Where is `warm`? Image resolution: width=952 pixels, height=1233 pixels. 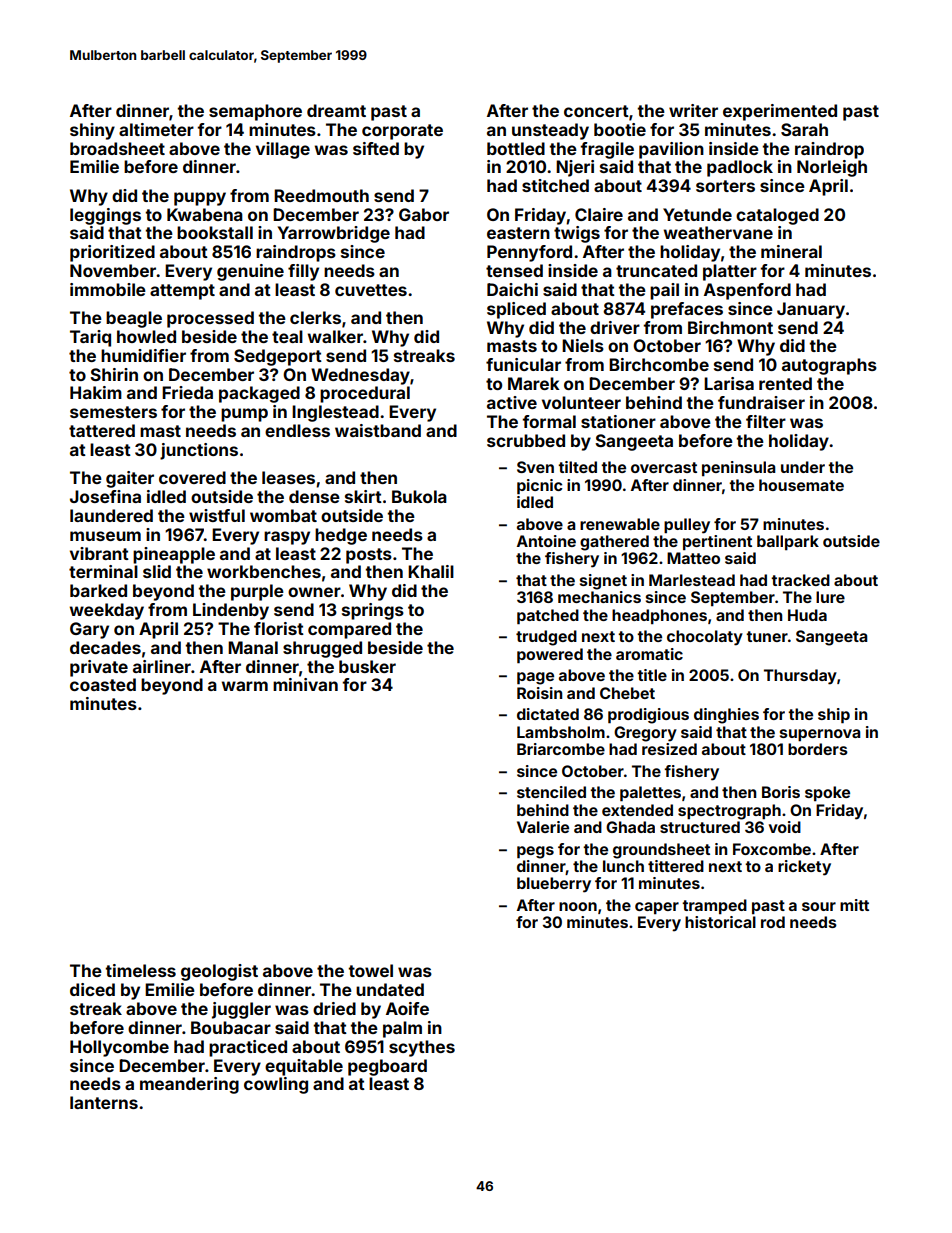
warm is located at coordinates (245, 686).
